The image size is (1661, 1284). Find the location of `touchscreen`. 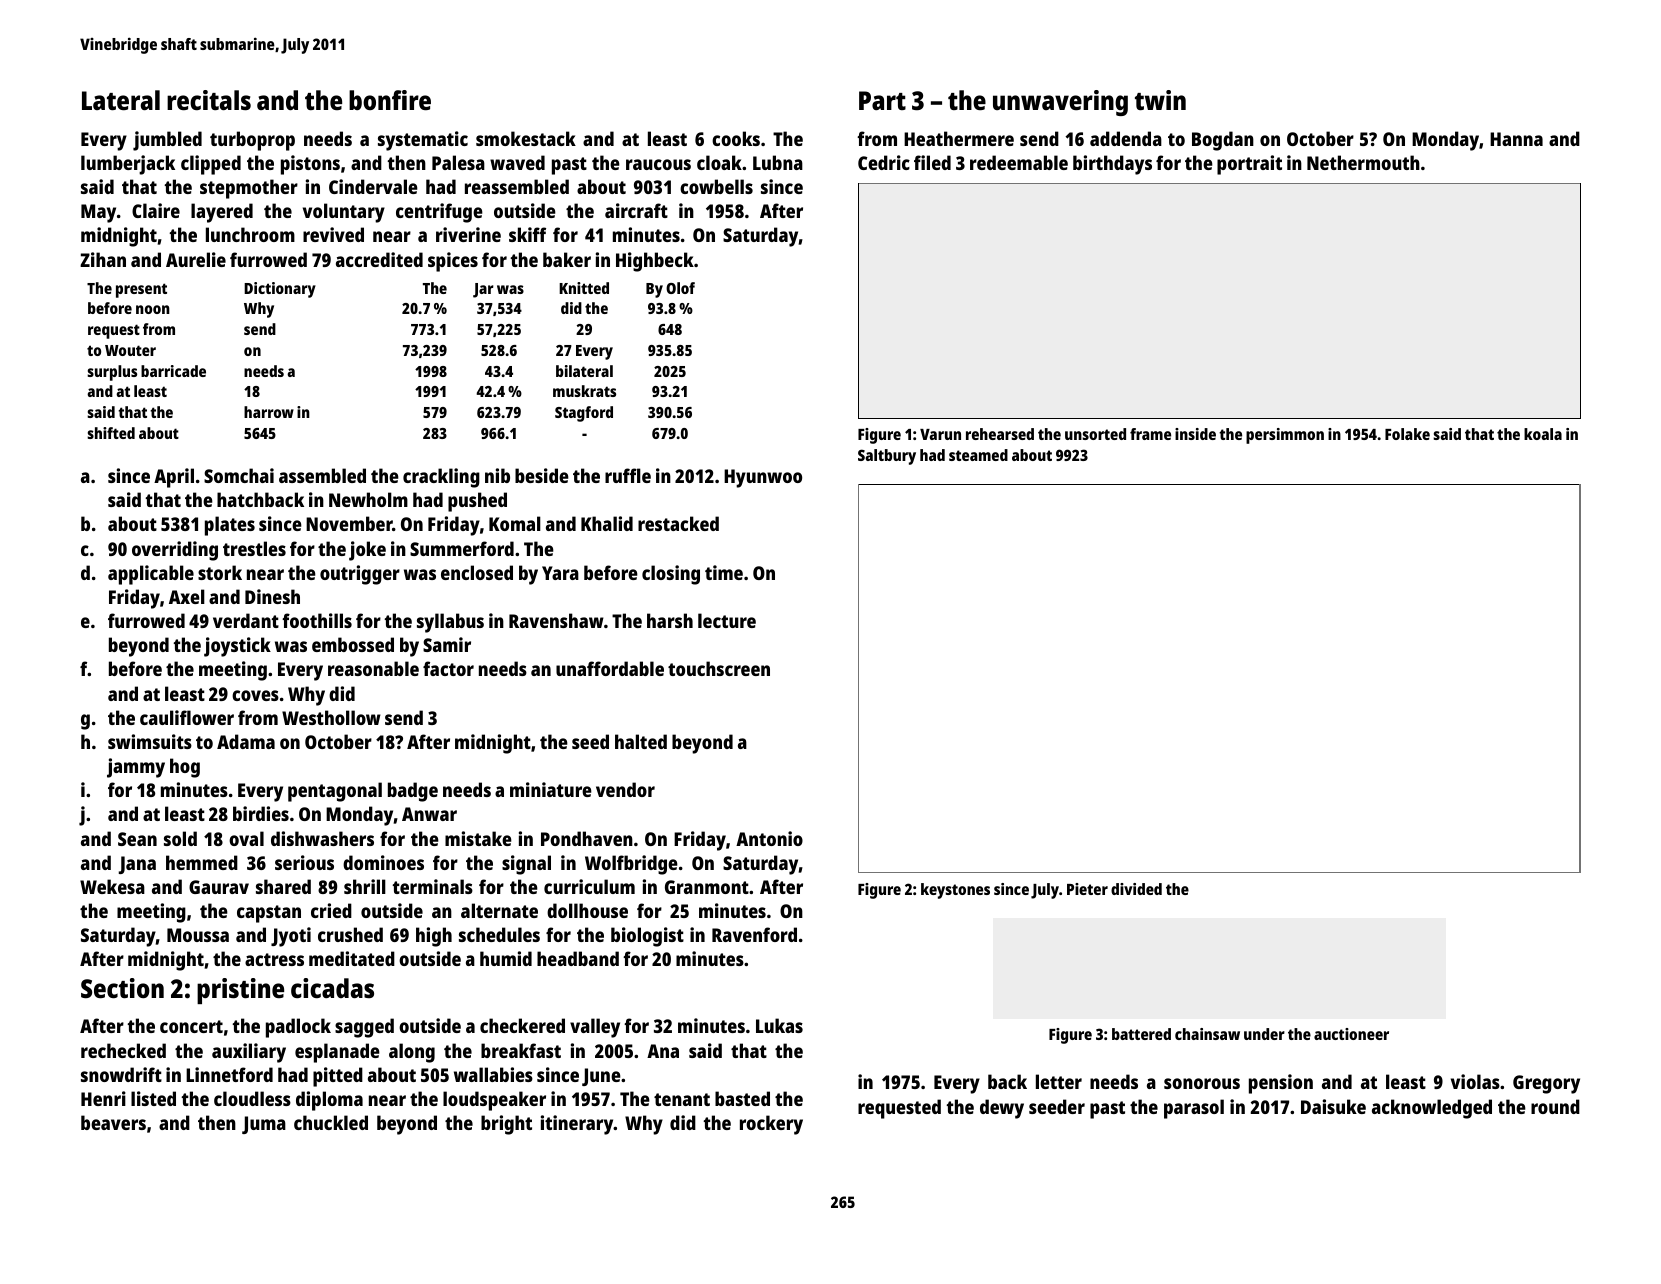

touchscreen is located at coordinates (719, 668).
